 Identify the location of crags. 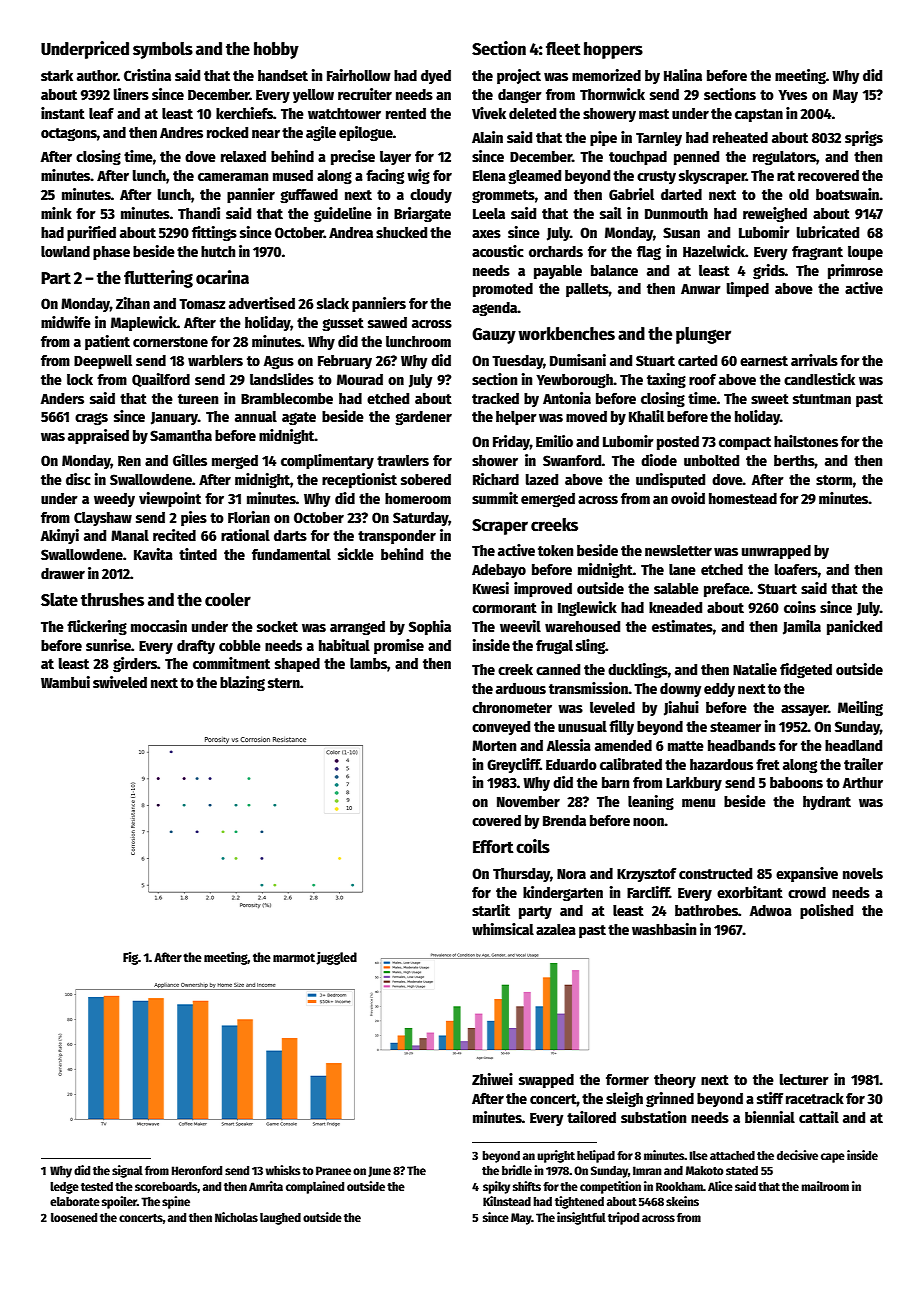
(91, 419).
